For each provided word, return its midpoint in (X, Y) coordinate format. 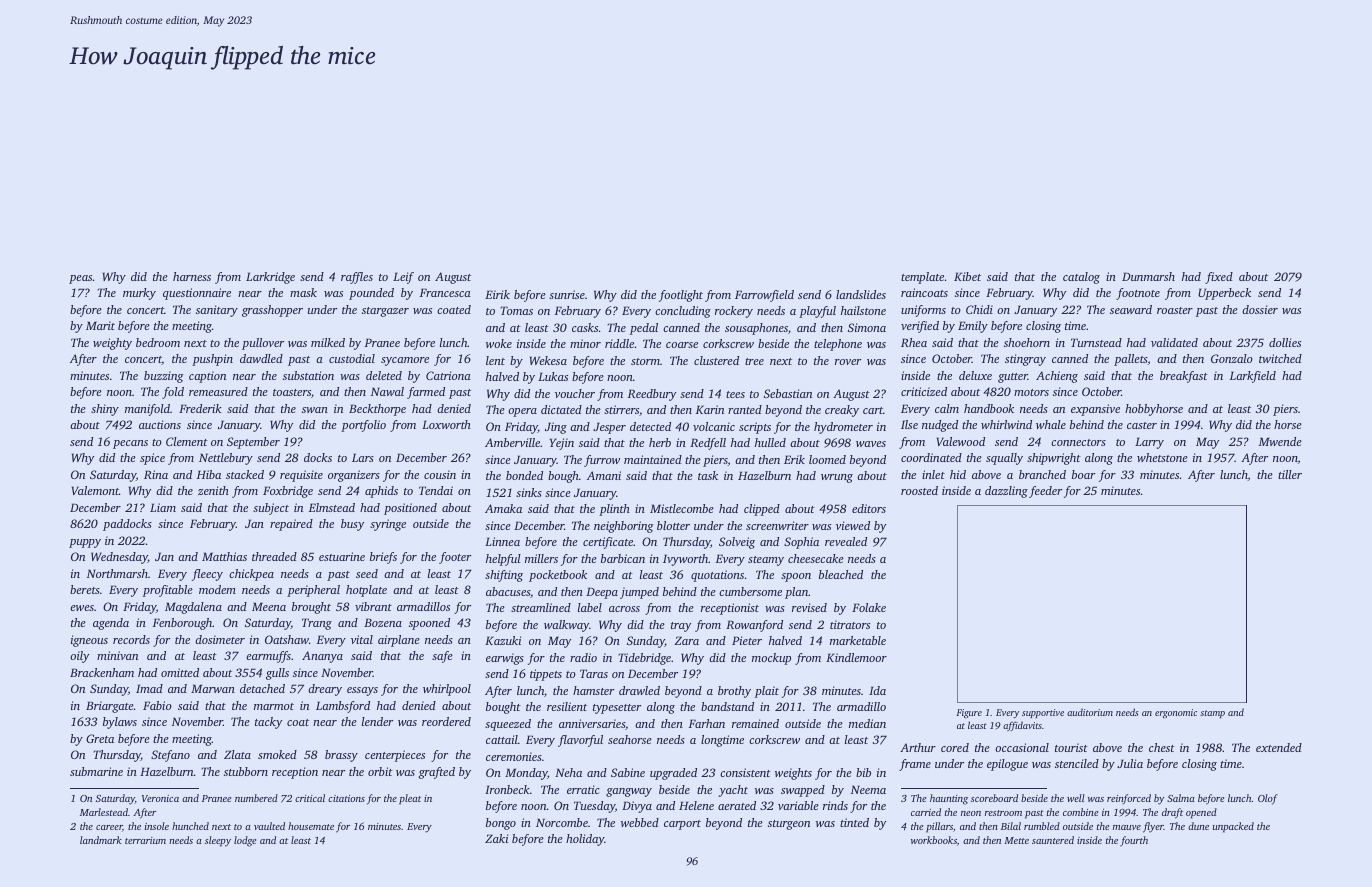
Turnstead (1096, 342)
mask (303, 292)
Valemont (95, 490)
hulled (770, 442)
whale (1051, 424)
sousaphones (756, 329)
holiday (585, 840)
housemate (311, 826)
